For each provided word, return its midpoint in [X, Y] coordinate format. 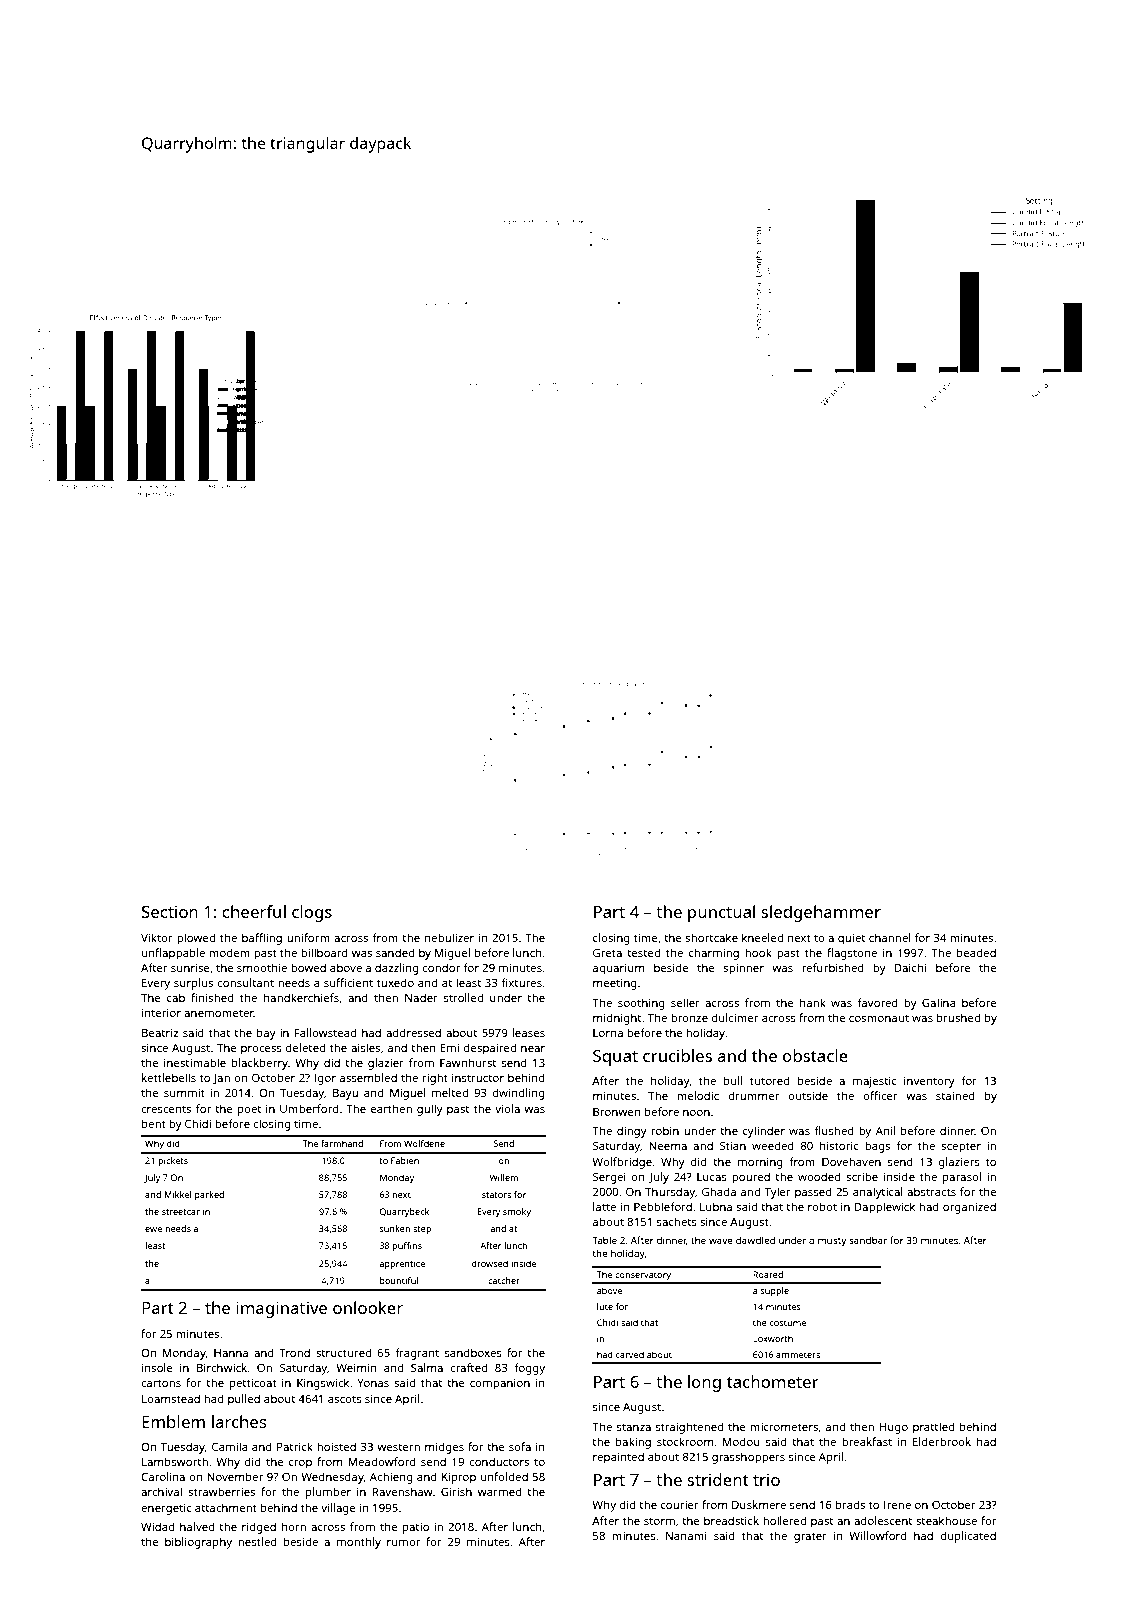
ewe [153, 1229]
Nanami [686, 1536]
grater [810, 1537]
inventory [929, 1082]
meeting [615, 984]
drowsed [489, 1263]
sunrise [190, 967]
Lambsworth [175, 1461]
